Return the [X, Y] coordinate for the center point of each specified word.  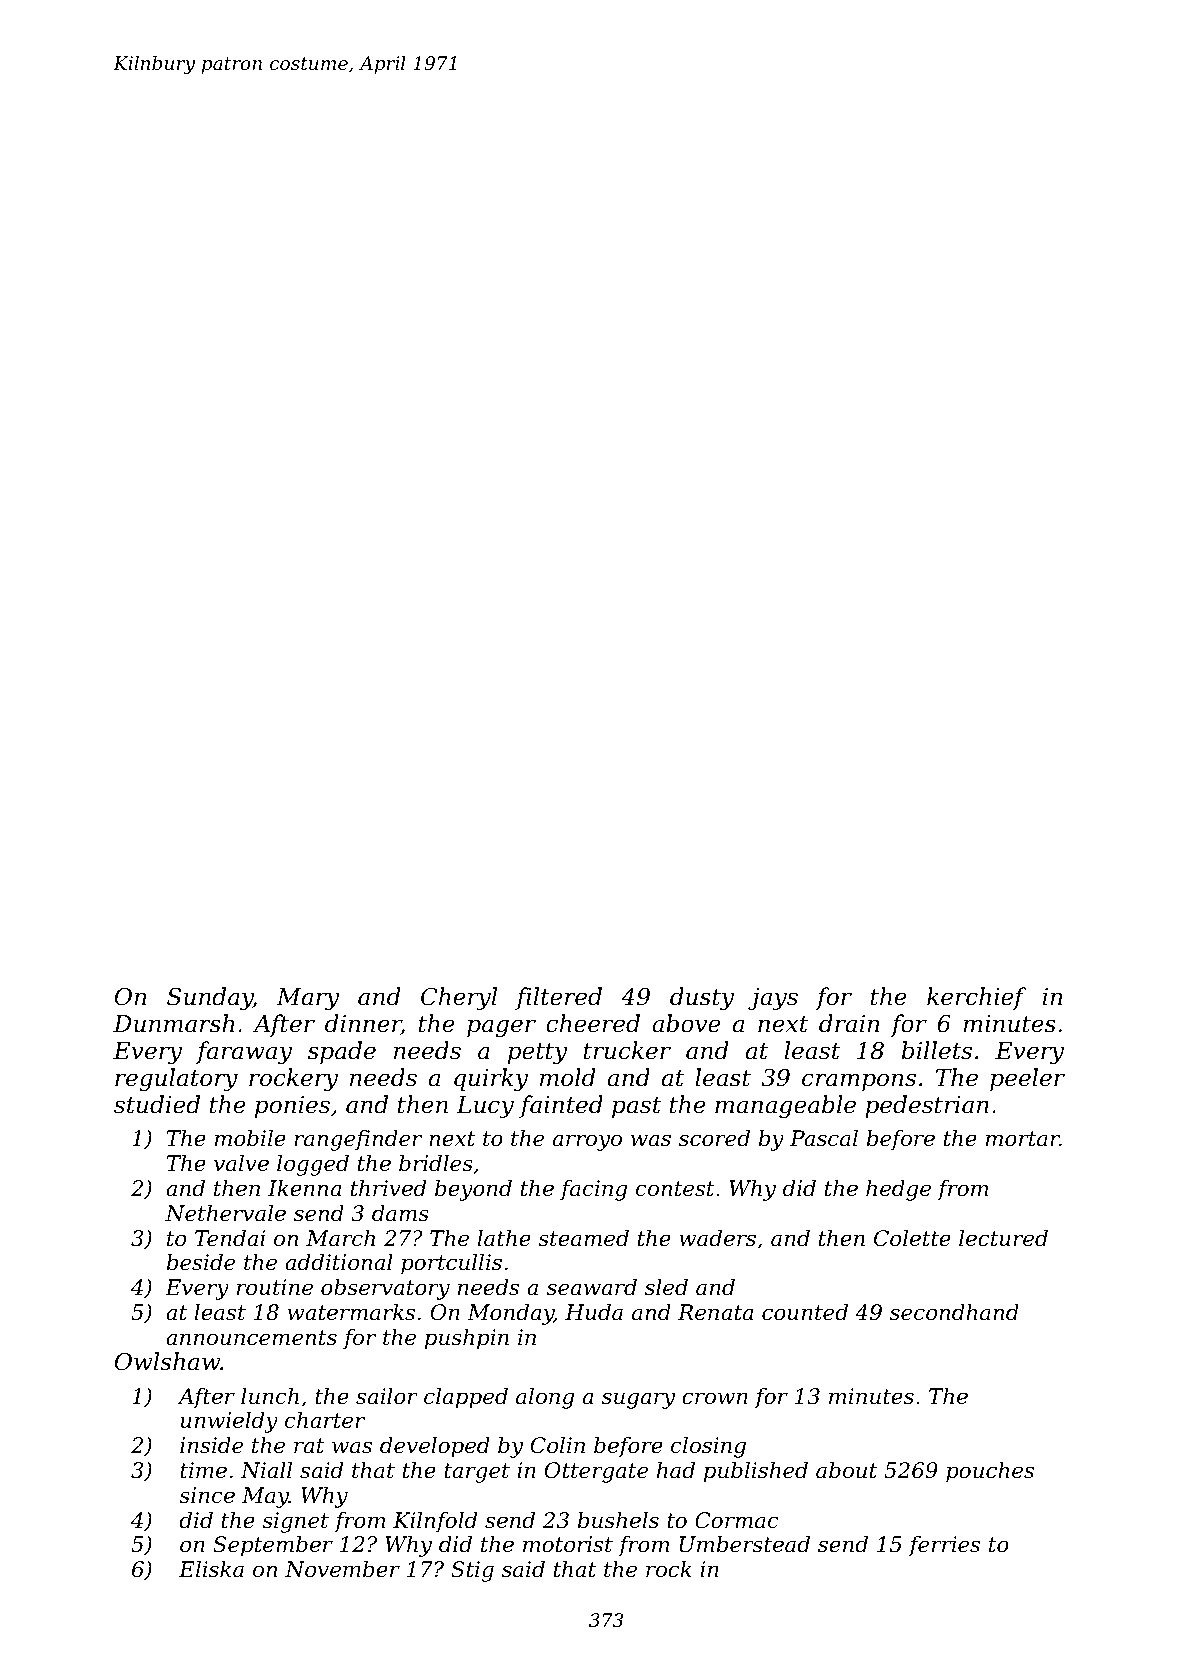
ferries [944, 1546]
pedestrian [927, 1106]
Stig [472, 1571]
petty [538, 1053]
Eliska [211, 1569]
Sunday [210, 998]
